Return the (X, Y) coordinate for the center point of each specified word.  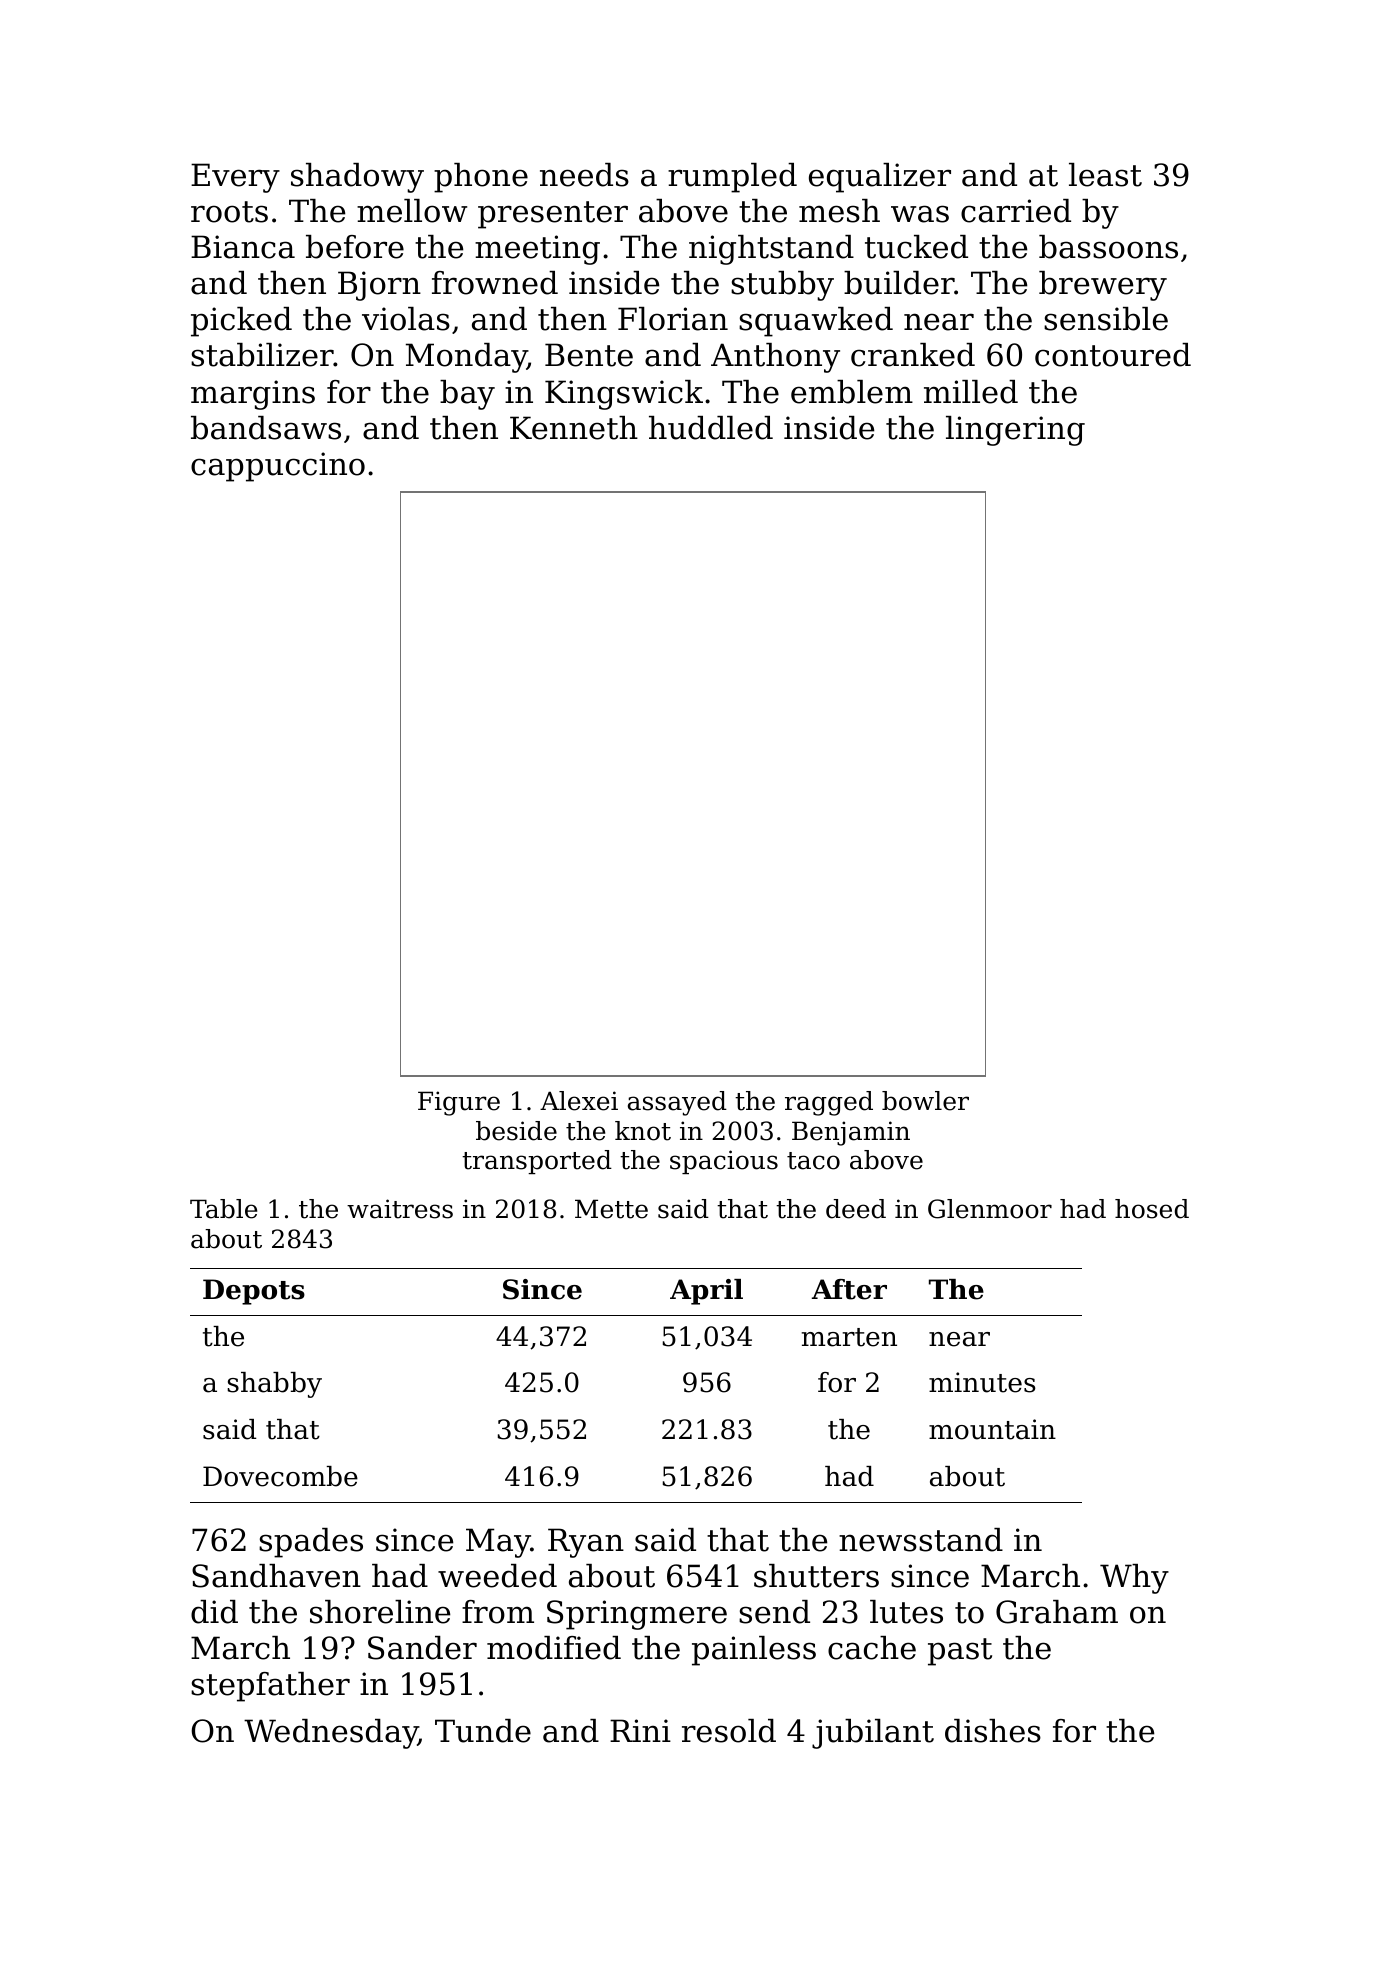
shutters (816, 1576)
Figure (459, 1103)
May (498, 1543)
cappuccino (278, 467)
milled (971, 392)
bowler (925, 1101)
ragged (829, 1103)
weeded (497, 1576)
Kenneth (574, 428)
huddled (711, 428)
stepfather (270, 1687)
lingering (1015, 431)
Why (1134, 1579)
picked (241, 322)
